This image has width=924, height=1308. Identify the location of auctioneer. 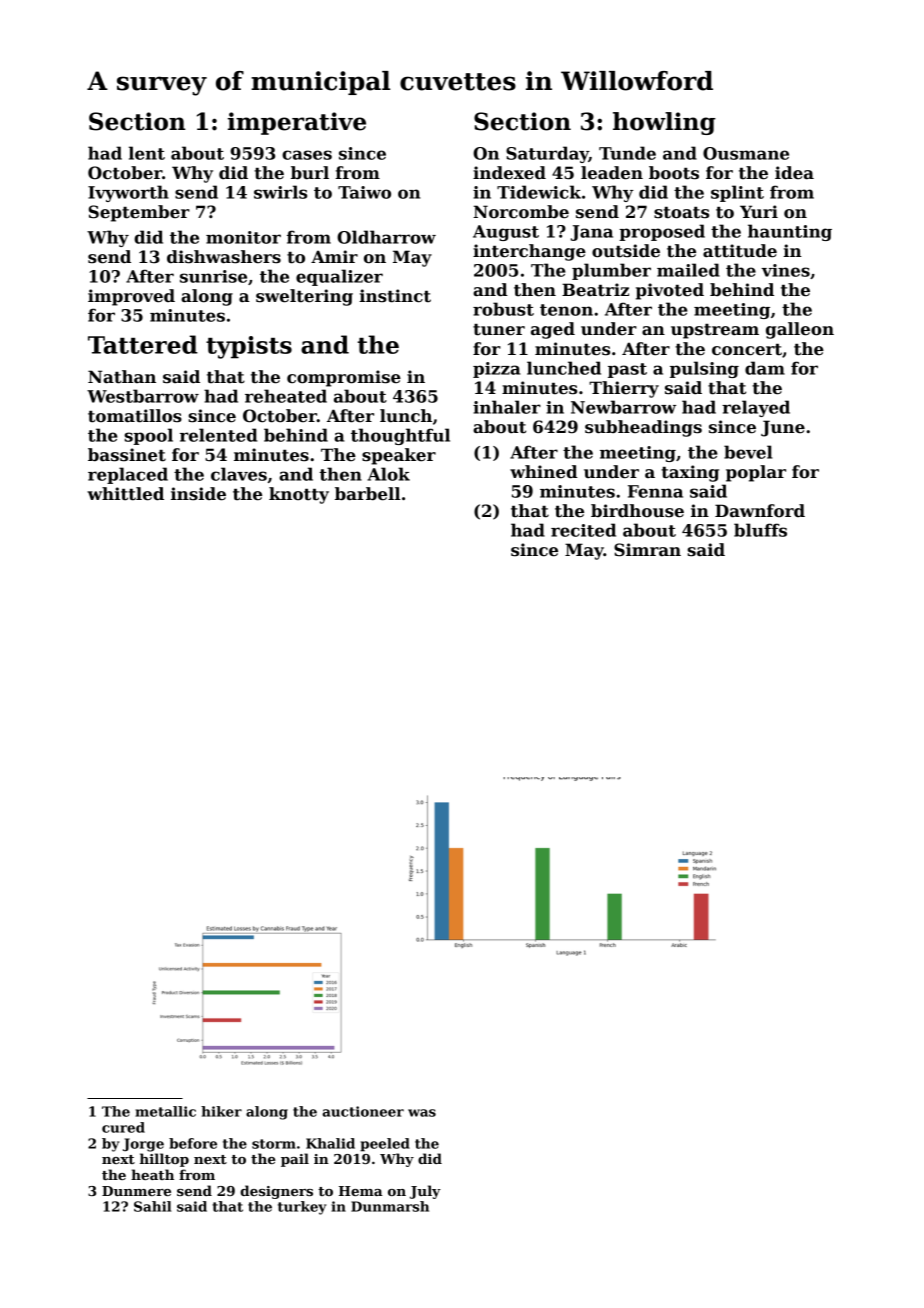
(363, 1111).
